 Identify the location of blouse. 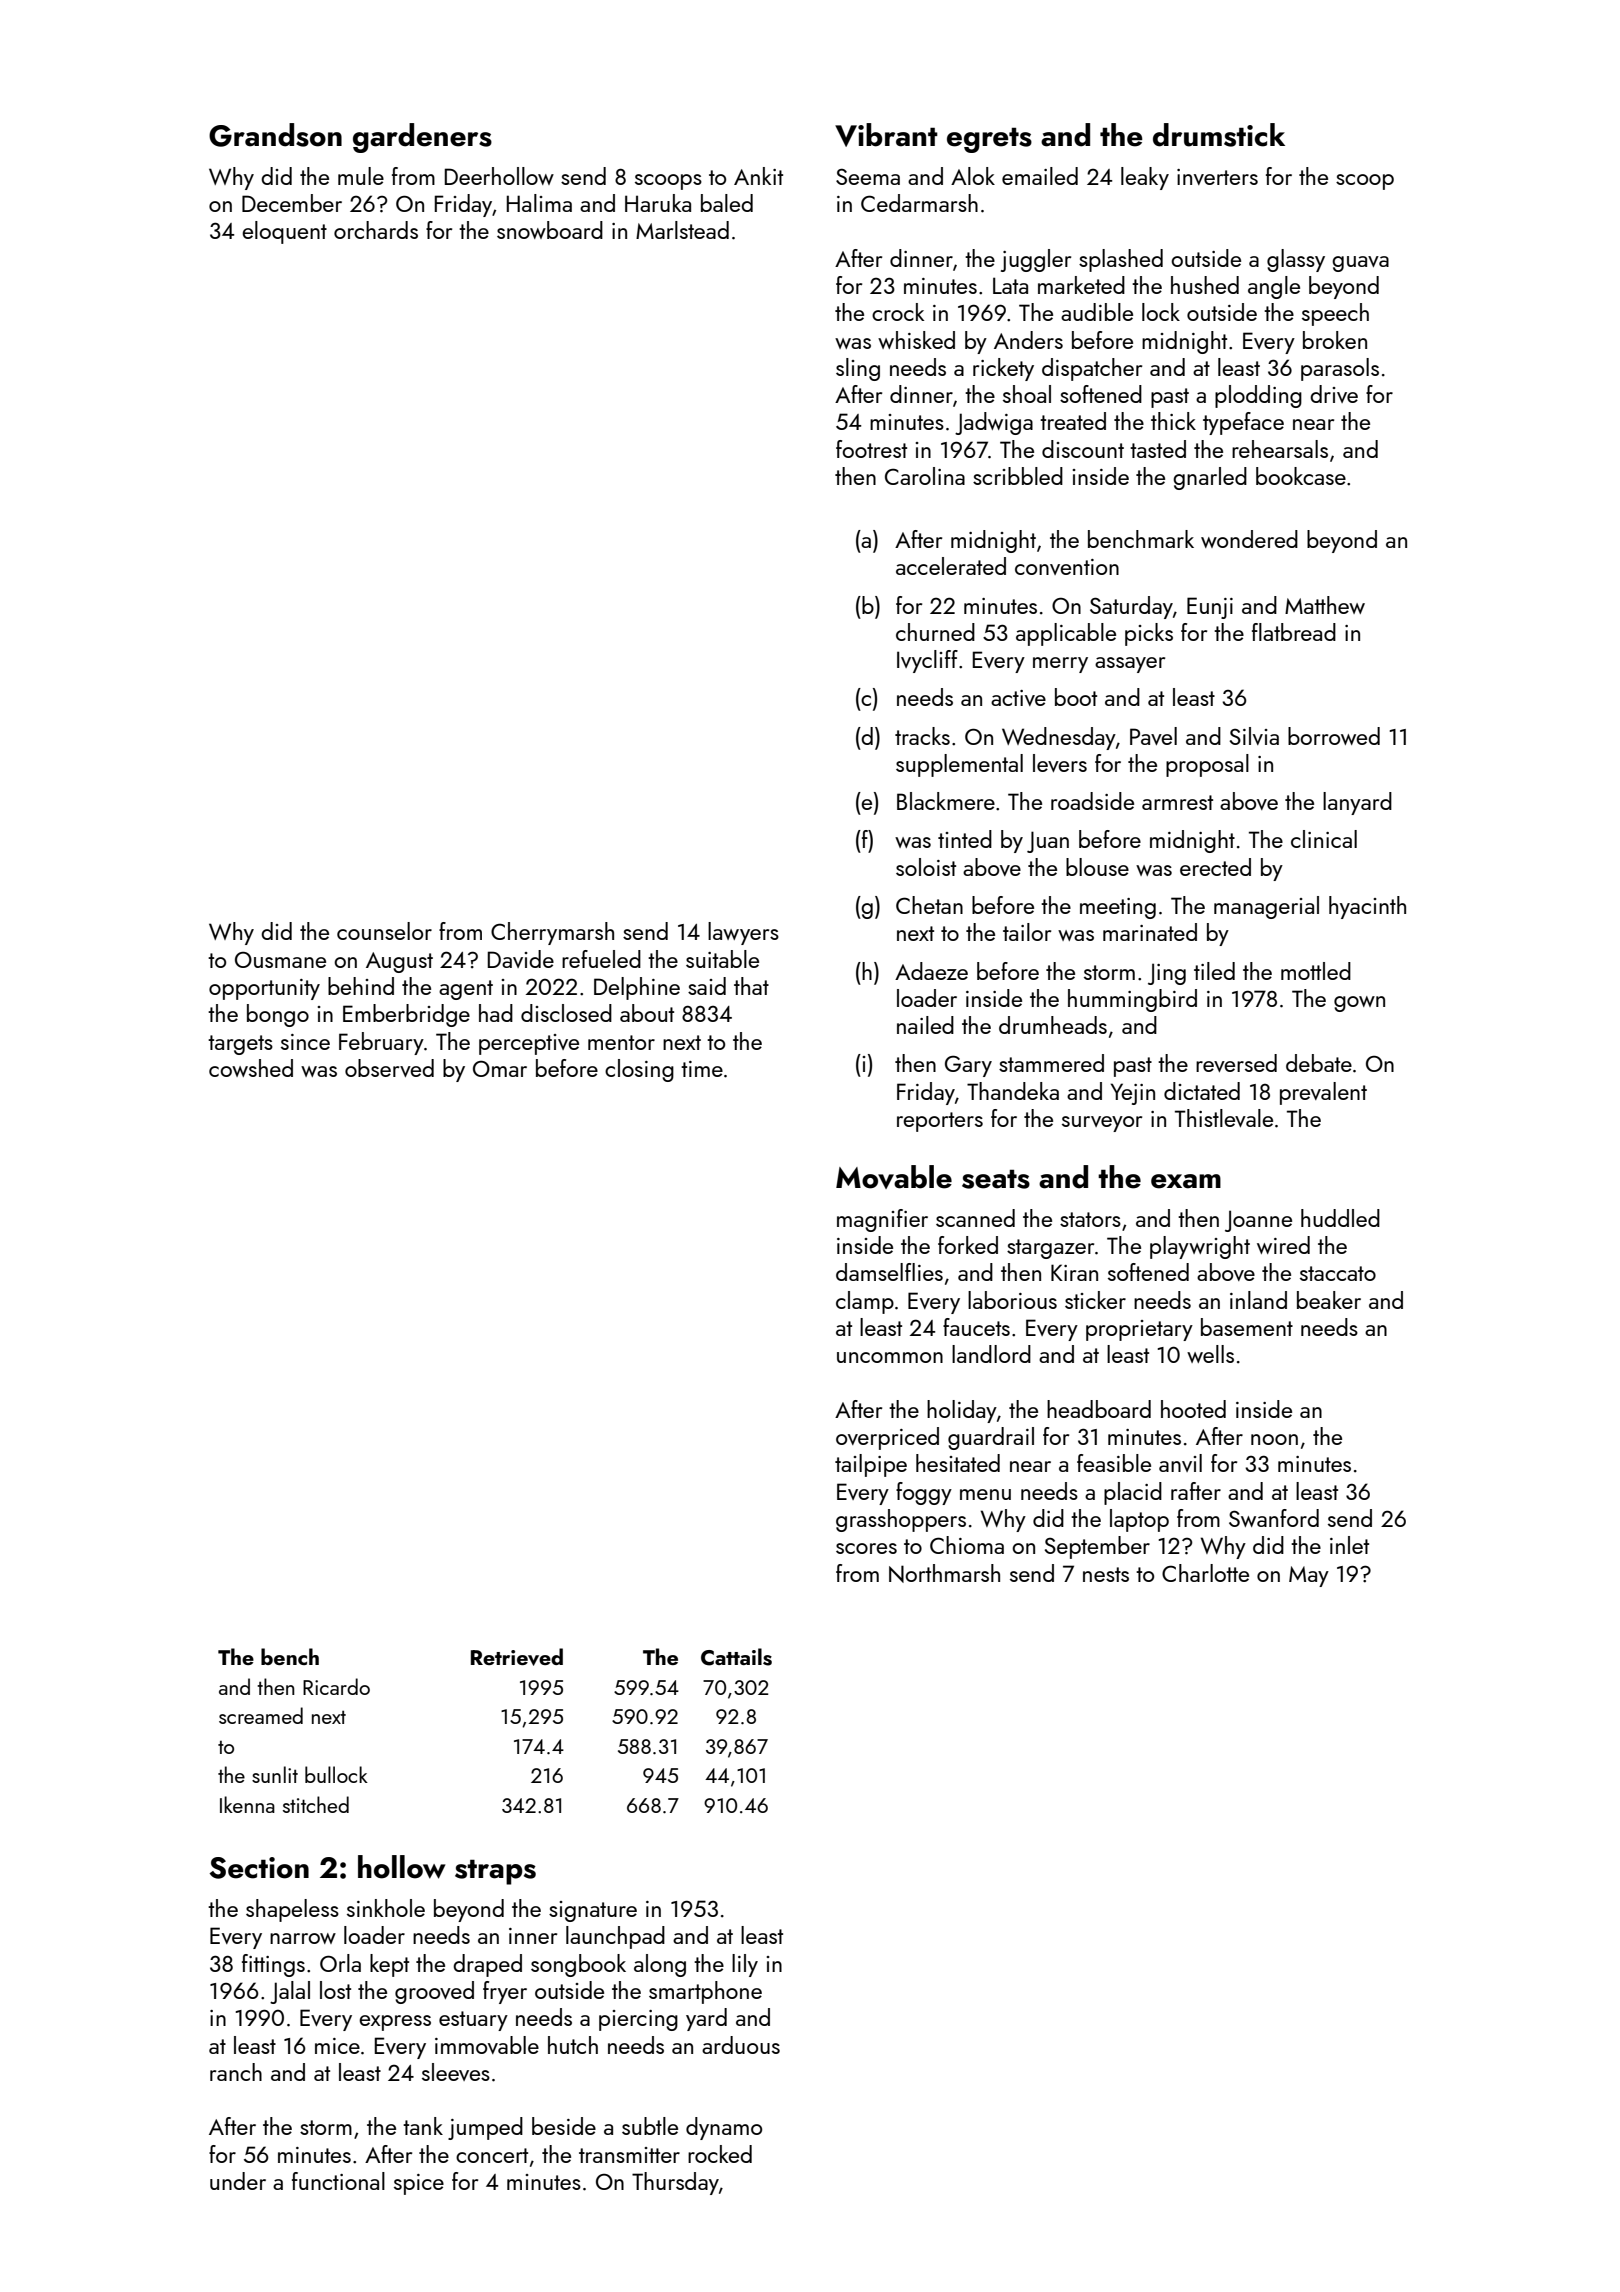
(1097, 867).
